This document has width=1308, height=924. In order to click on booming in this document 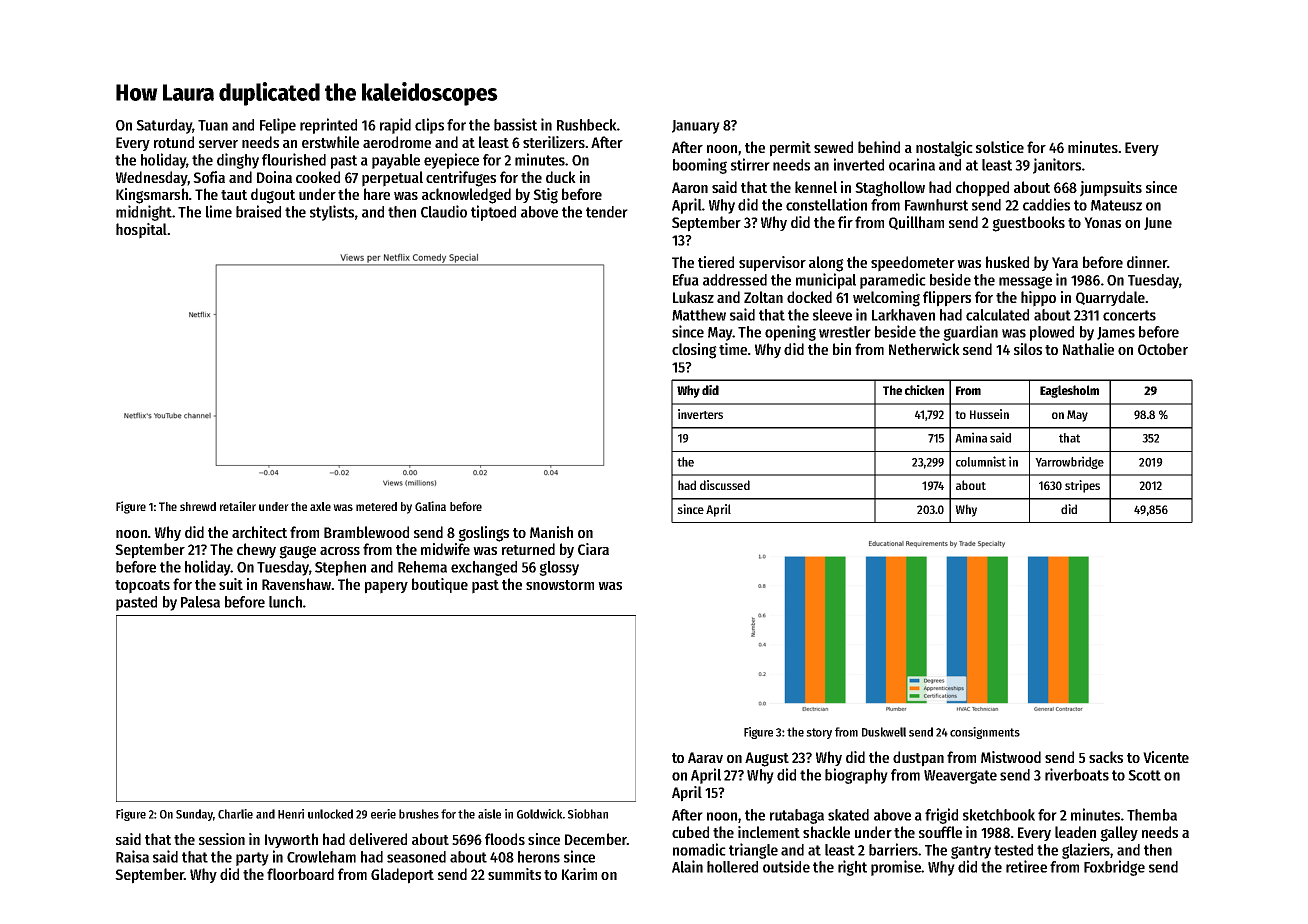, I will do `click(700, 166)`.
